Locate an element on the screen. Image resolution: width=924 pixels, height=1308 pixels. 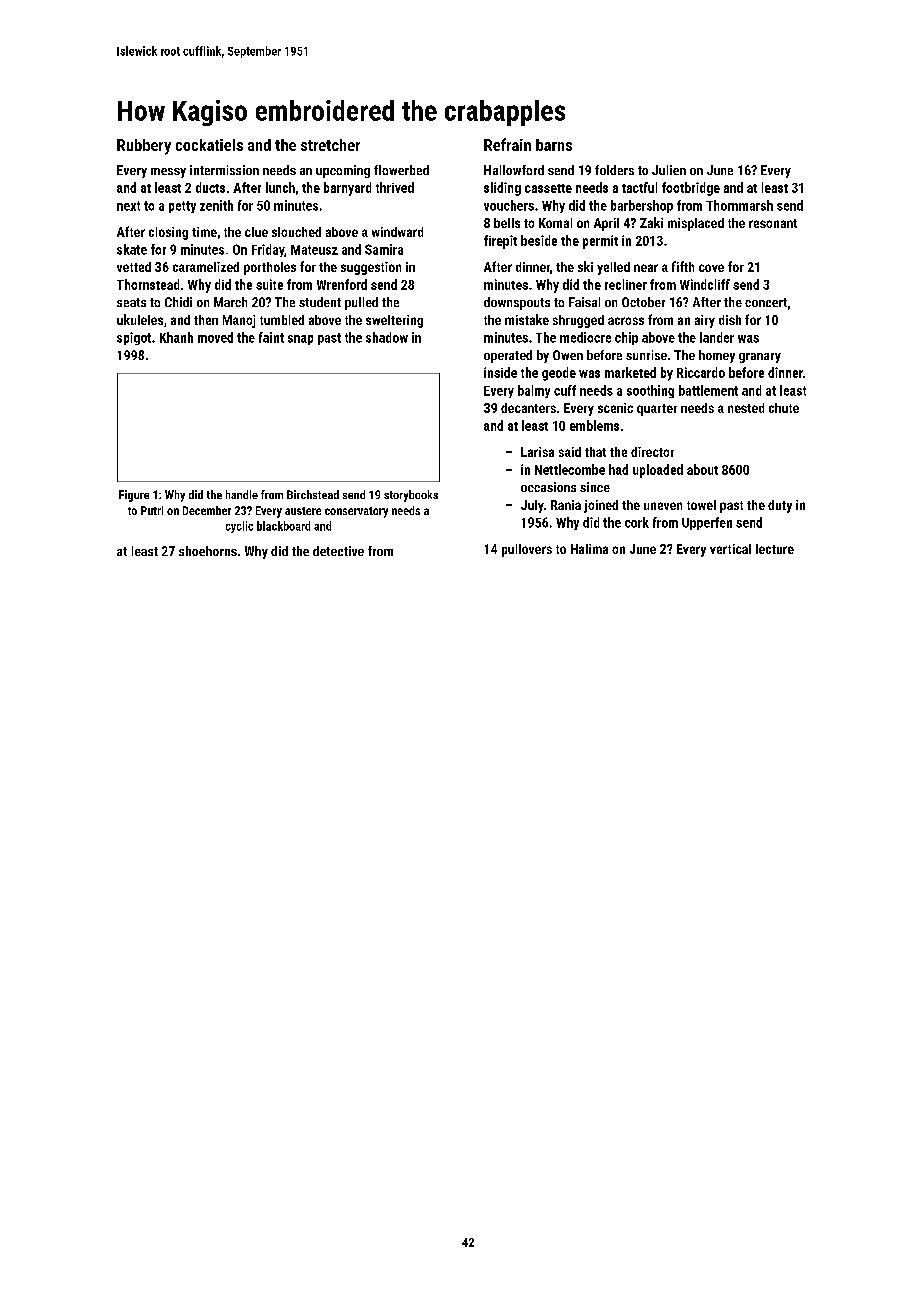
Julien is located at coordinates (669, 170).
